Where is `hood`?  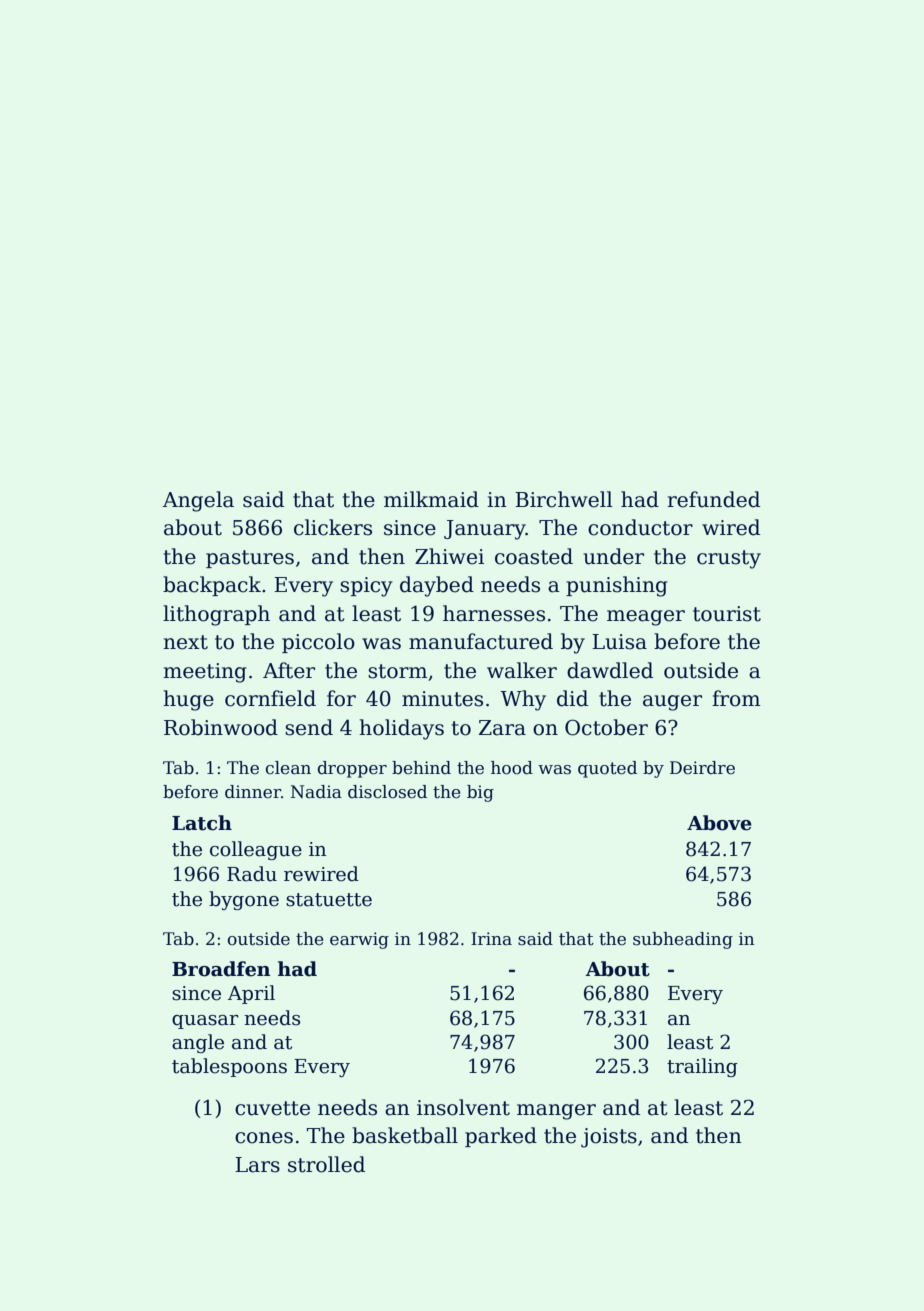
hood is located at coordinates (512, 768).
